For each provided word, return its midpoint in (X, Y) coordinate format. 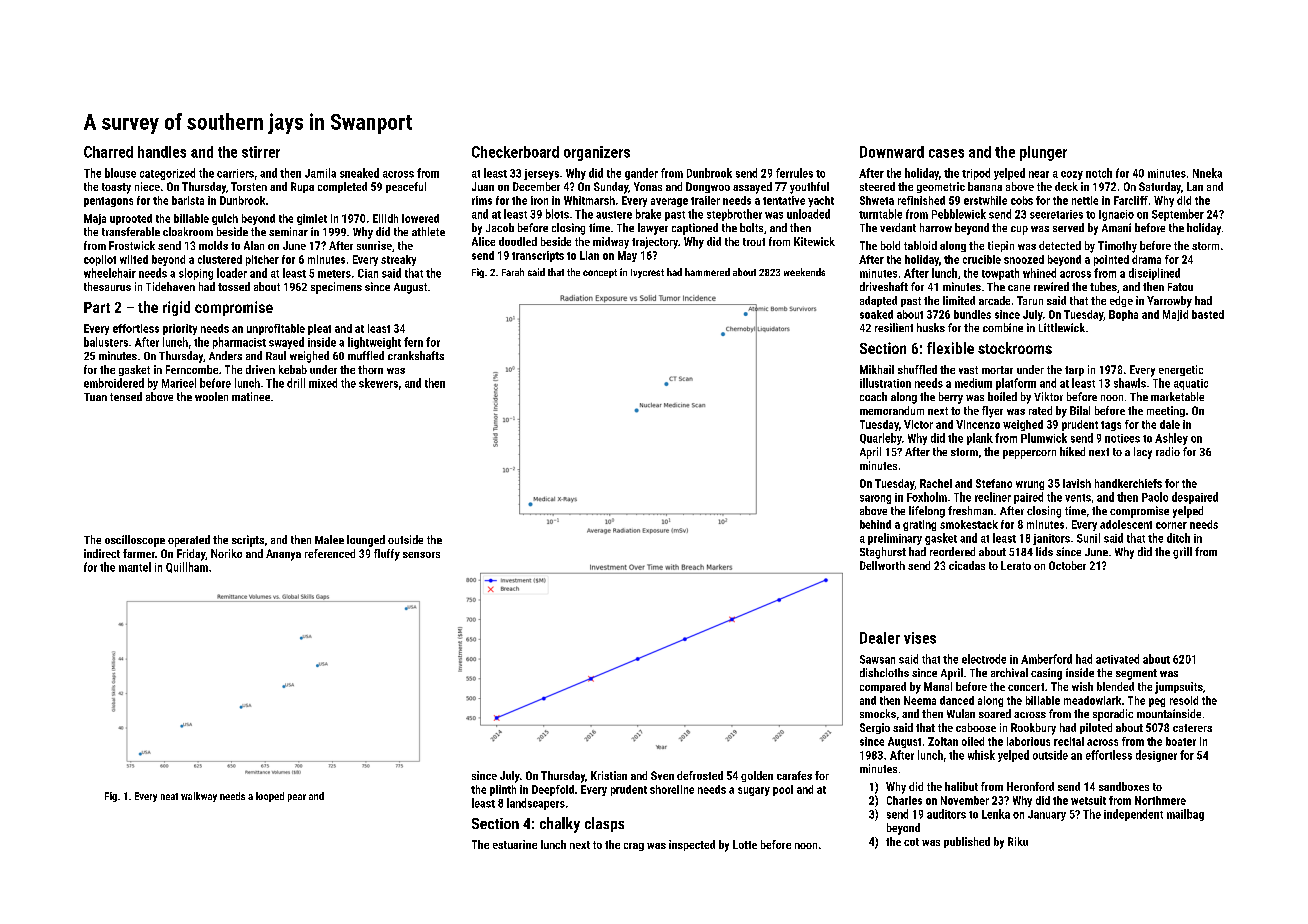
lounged (366, 541)
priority (180, 329)
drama (1146, 259)
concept (600, 273)
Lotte (745, 844)
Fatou (1180, 287)
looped (270, 797)
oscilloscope (135, 541)
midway (611, 243)
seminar (288, 231)
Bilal (1080, 410)
